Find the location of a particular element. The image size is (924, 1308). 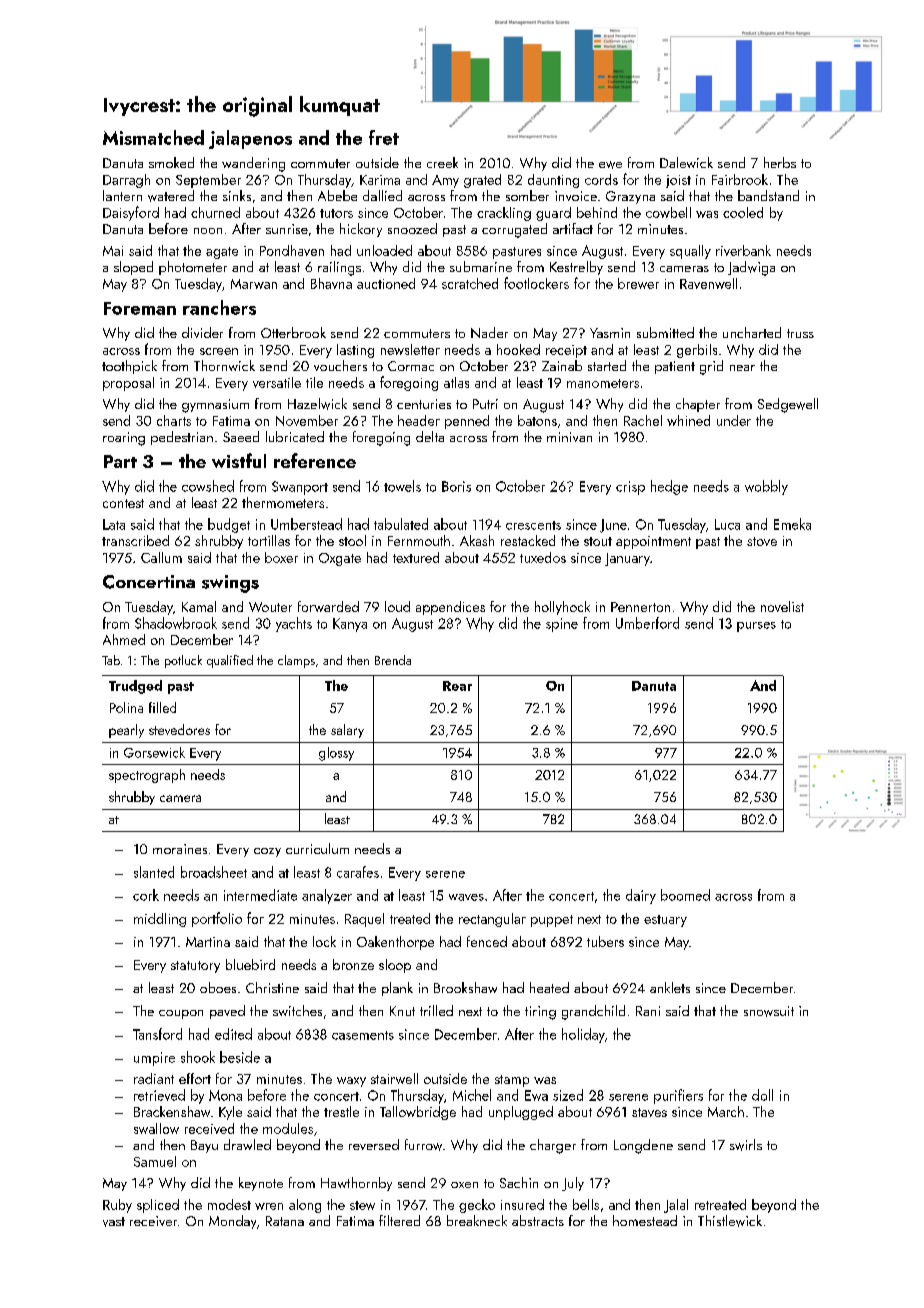

Amy is located at coordinates (445, 181).
